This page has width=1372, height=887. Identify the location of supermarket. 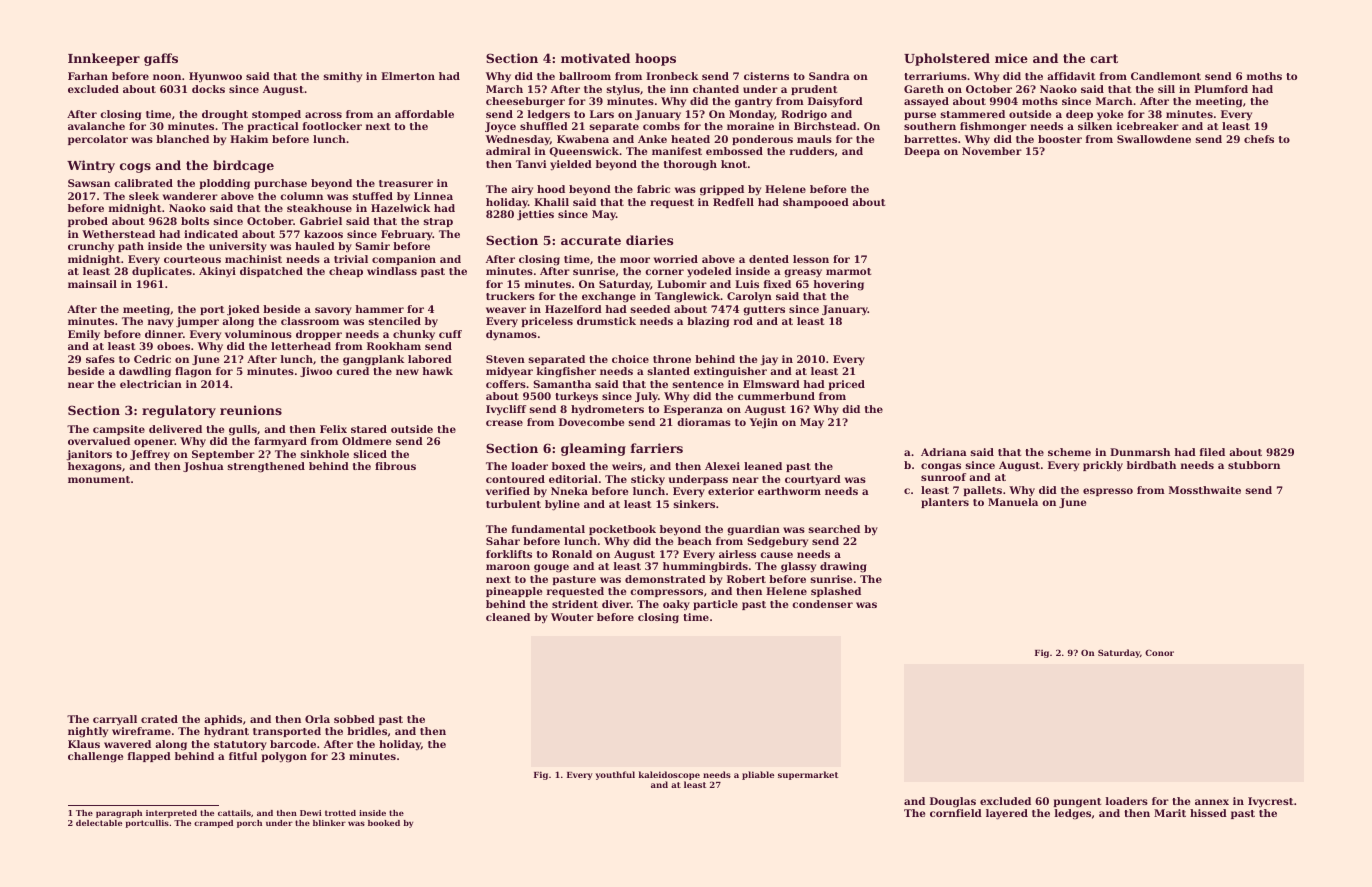
(808, 775).
